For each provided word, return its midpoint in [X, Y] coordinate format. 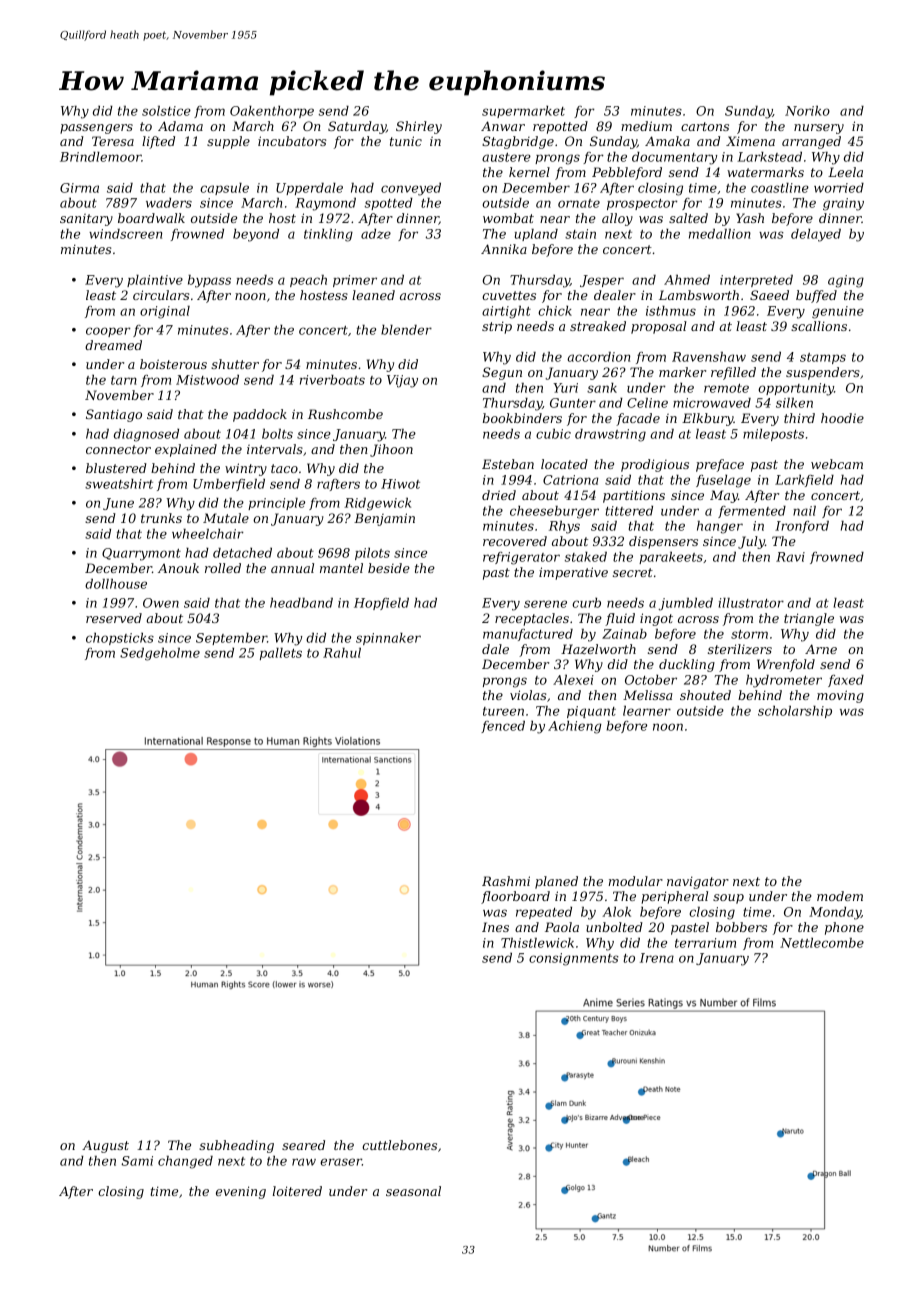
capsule [224, 189]
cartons [705, 126]
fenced [503, 727]
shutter [235, 364]
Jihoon [391, 450]
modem [840, 896]
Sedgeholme [160, 654]
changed [185, 1162]
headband [301, 603]
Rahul [342, 653]
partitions [634, 496]
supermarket [523, 112]
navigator [698, 882]
